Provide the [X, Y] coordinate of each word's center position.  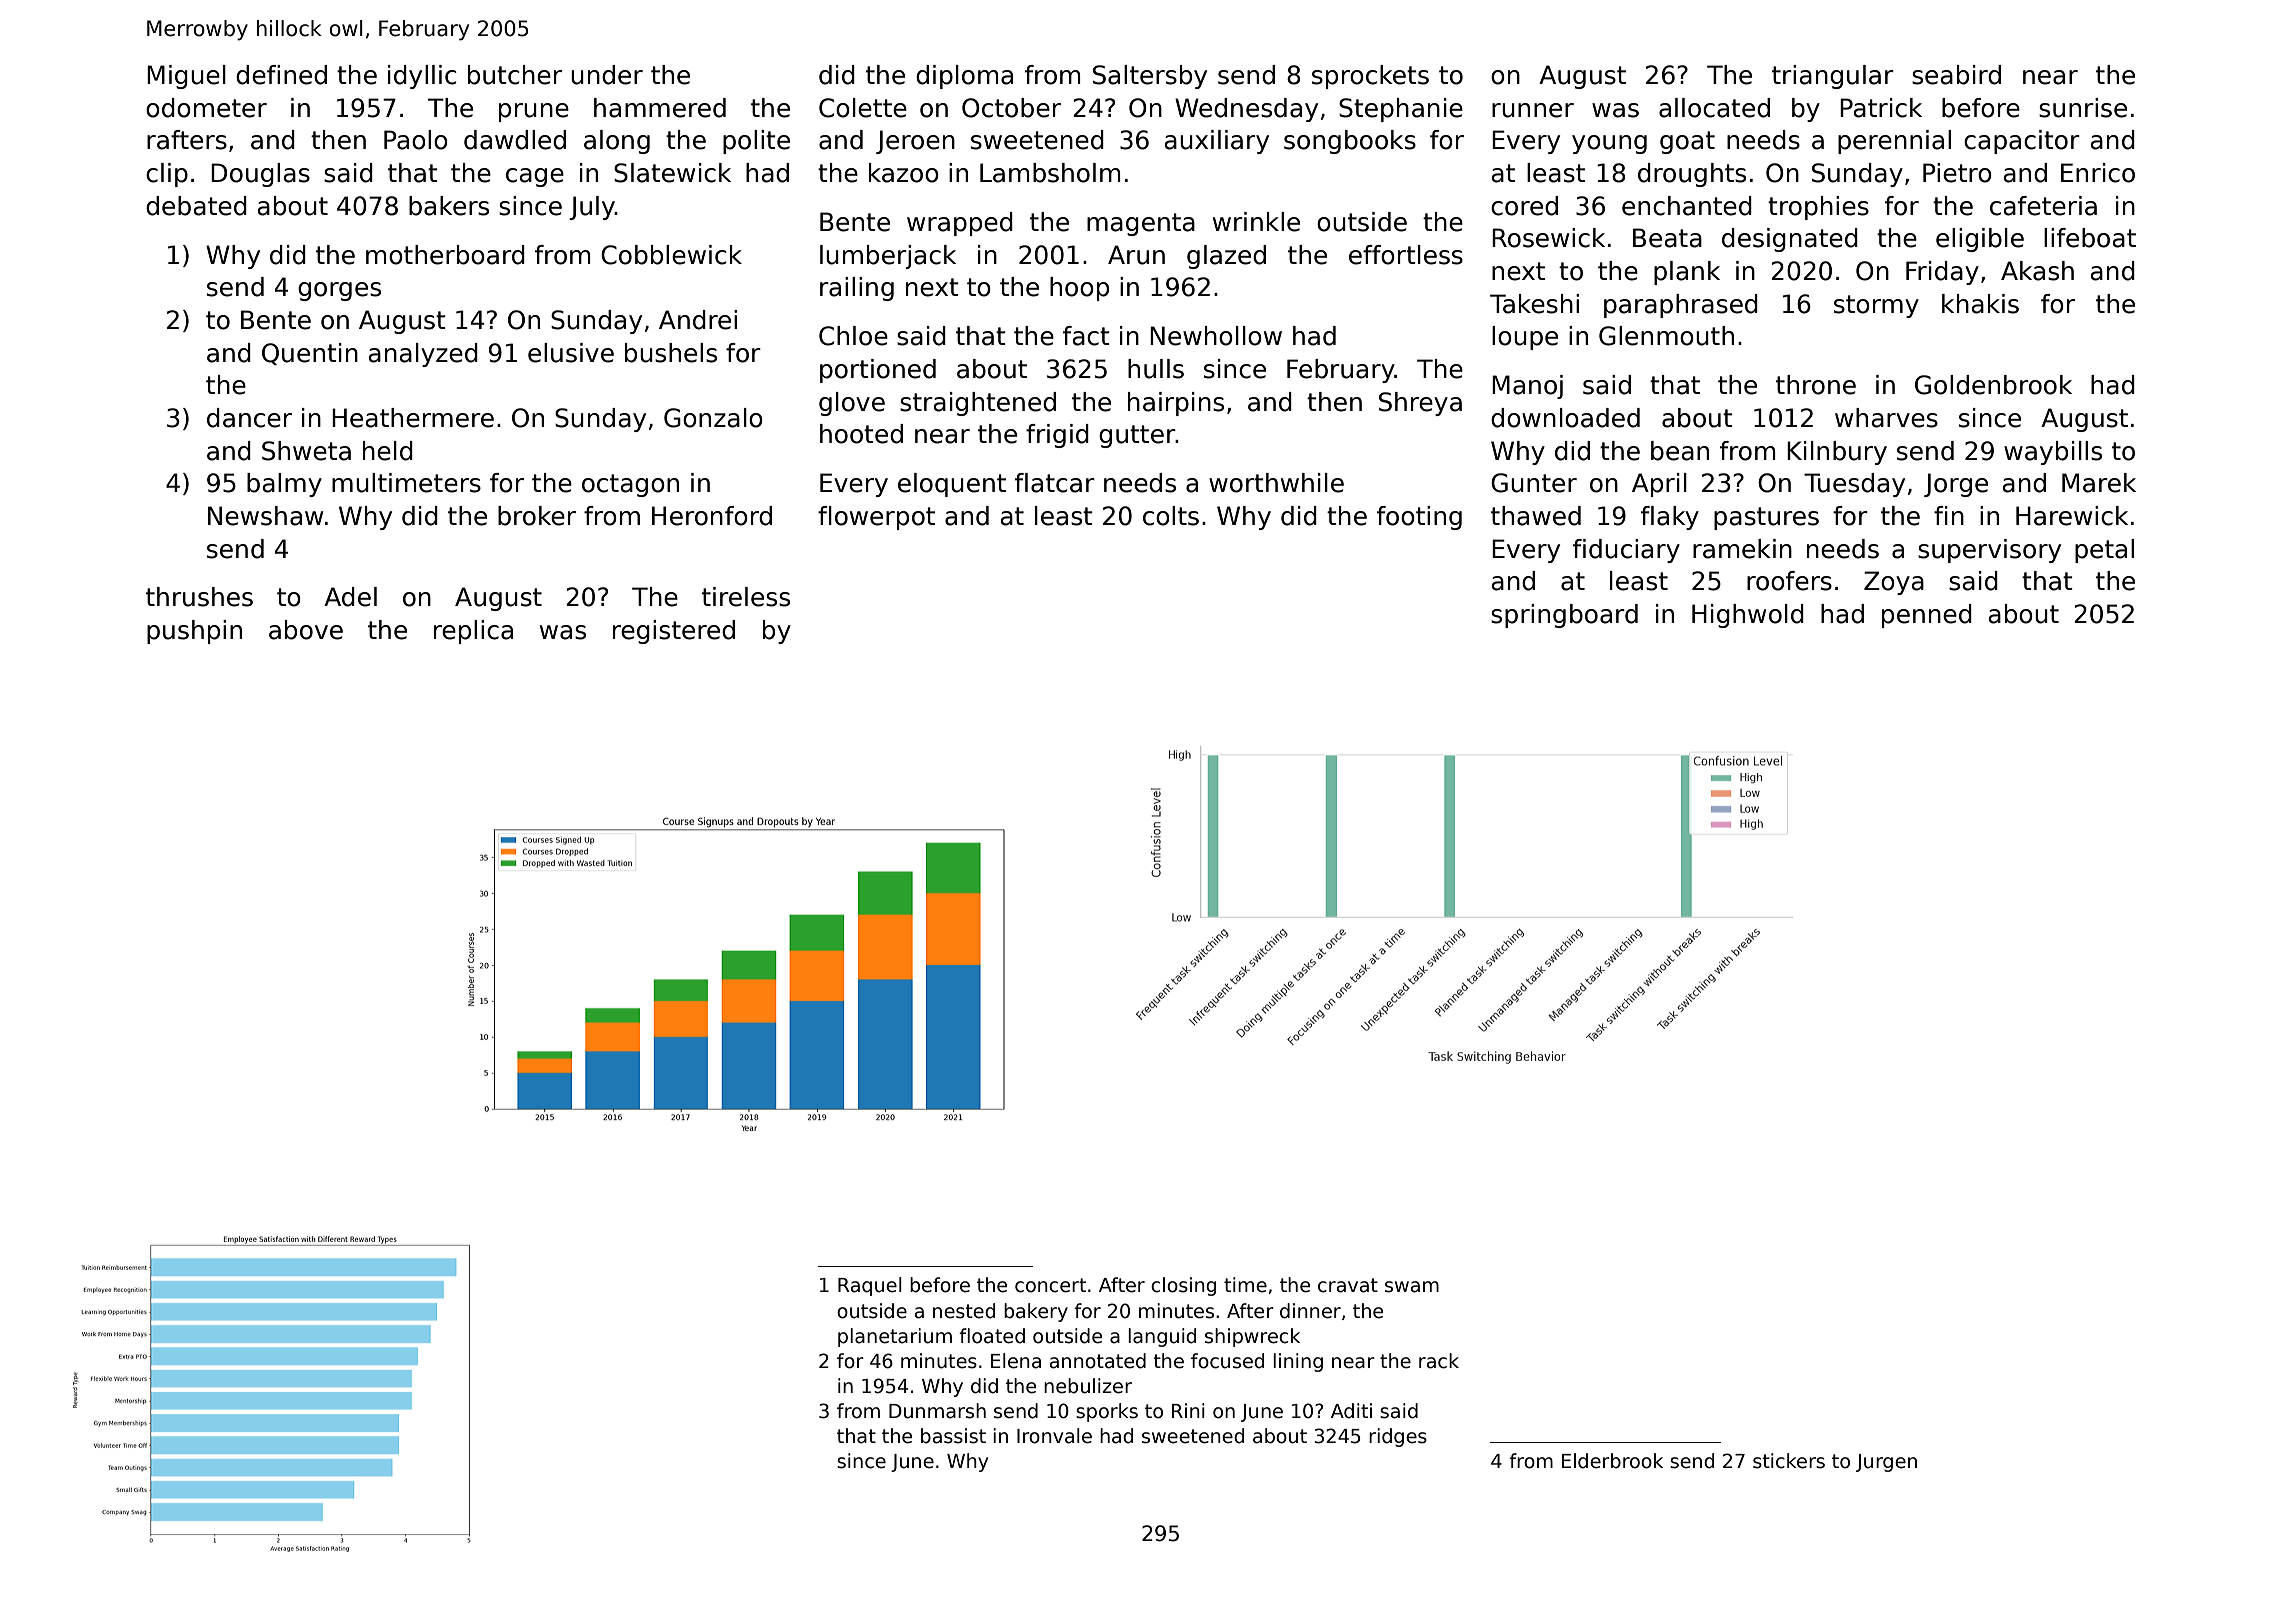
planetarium [895, 1337]
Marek [2099, 483]
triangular [1833, 77]
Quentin [310, 354]
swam [1412, 1287]
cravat [1348, 1285]
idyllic [422, 77]
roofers [1789, 581]
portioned [878, 371]
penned [1927, 616]
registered [674, 632]
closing [1183, 1286]
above [306, 630]
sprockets [1370, 77]
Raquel [870, 1286]
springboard [1564, 616]
